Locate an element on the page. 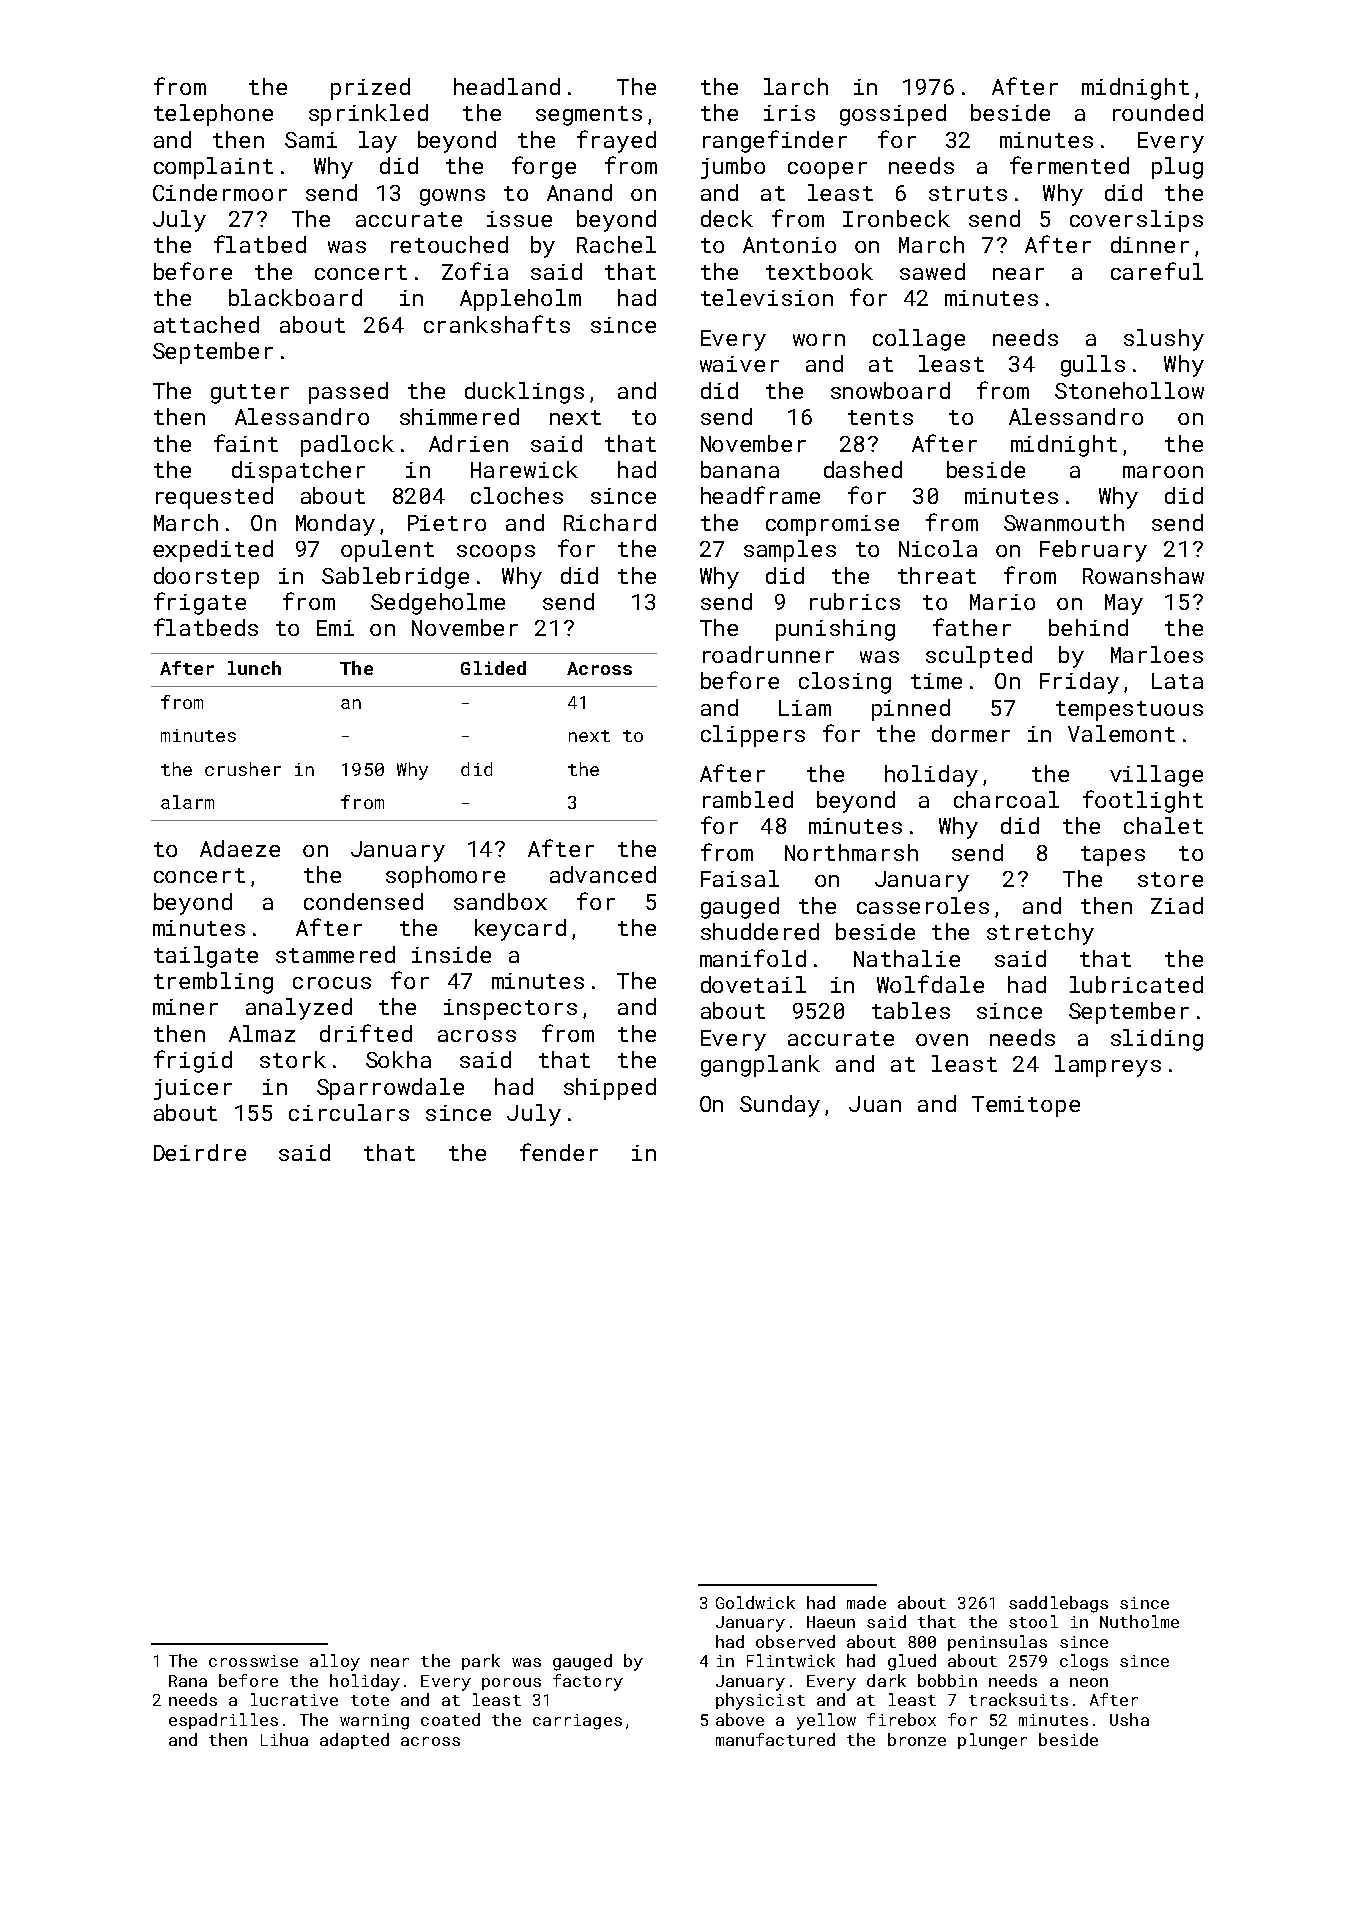  careful is located at coordinates (1157, 271).
